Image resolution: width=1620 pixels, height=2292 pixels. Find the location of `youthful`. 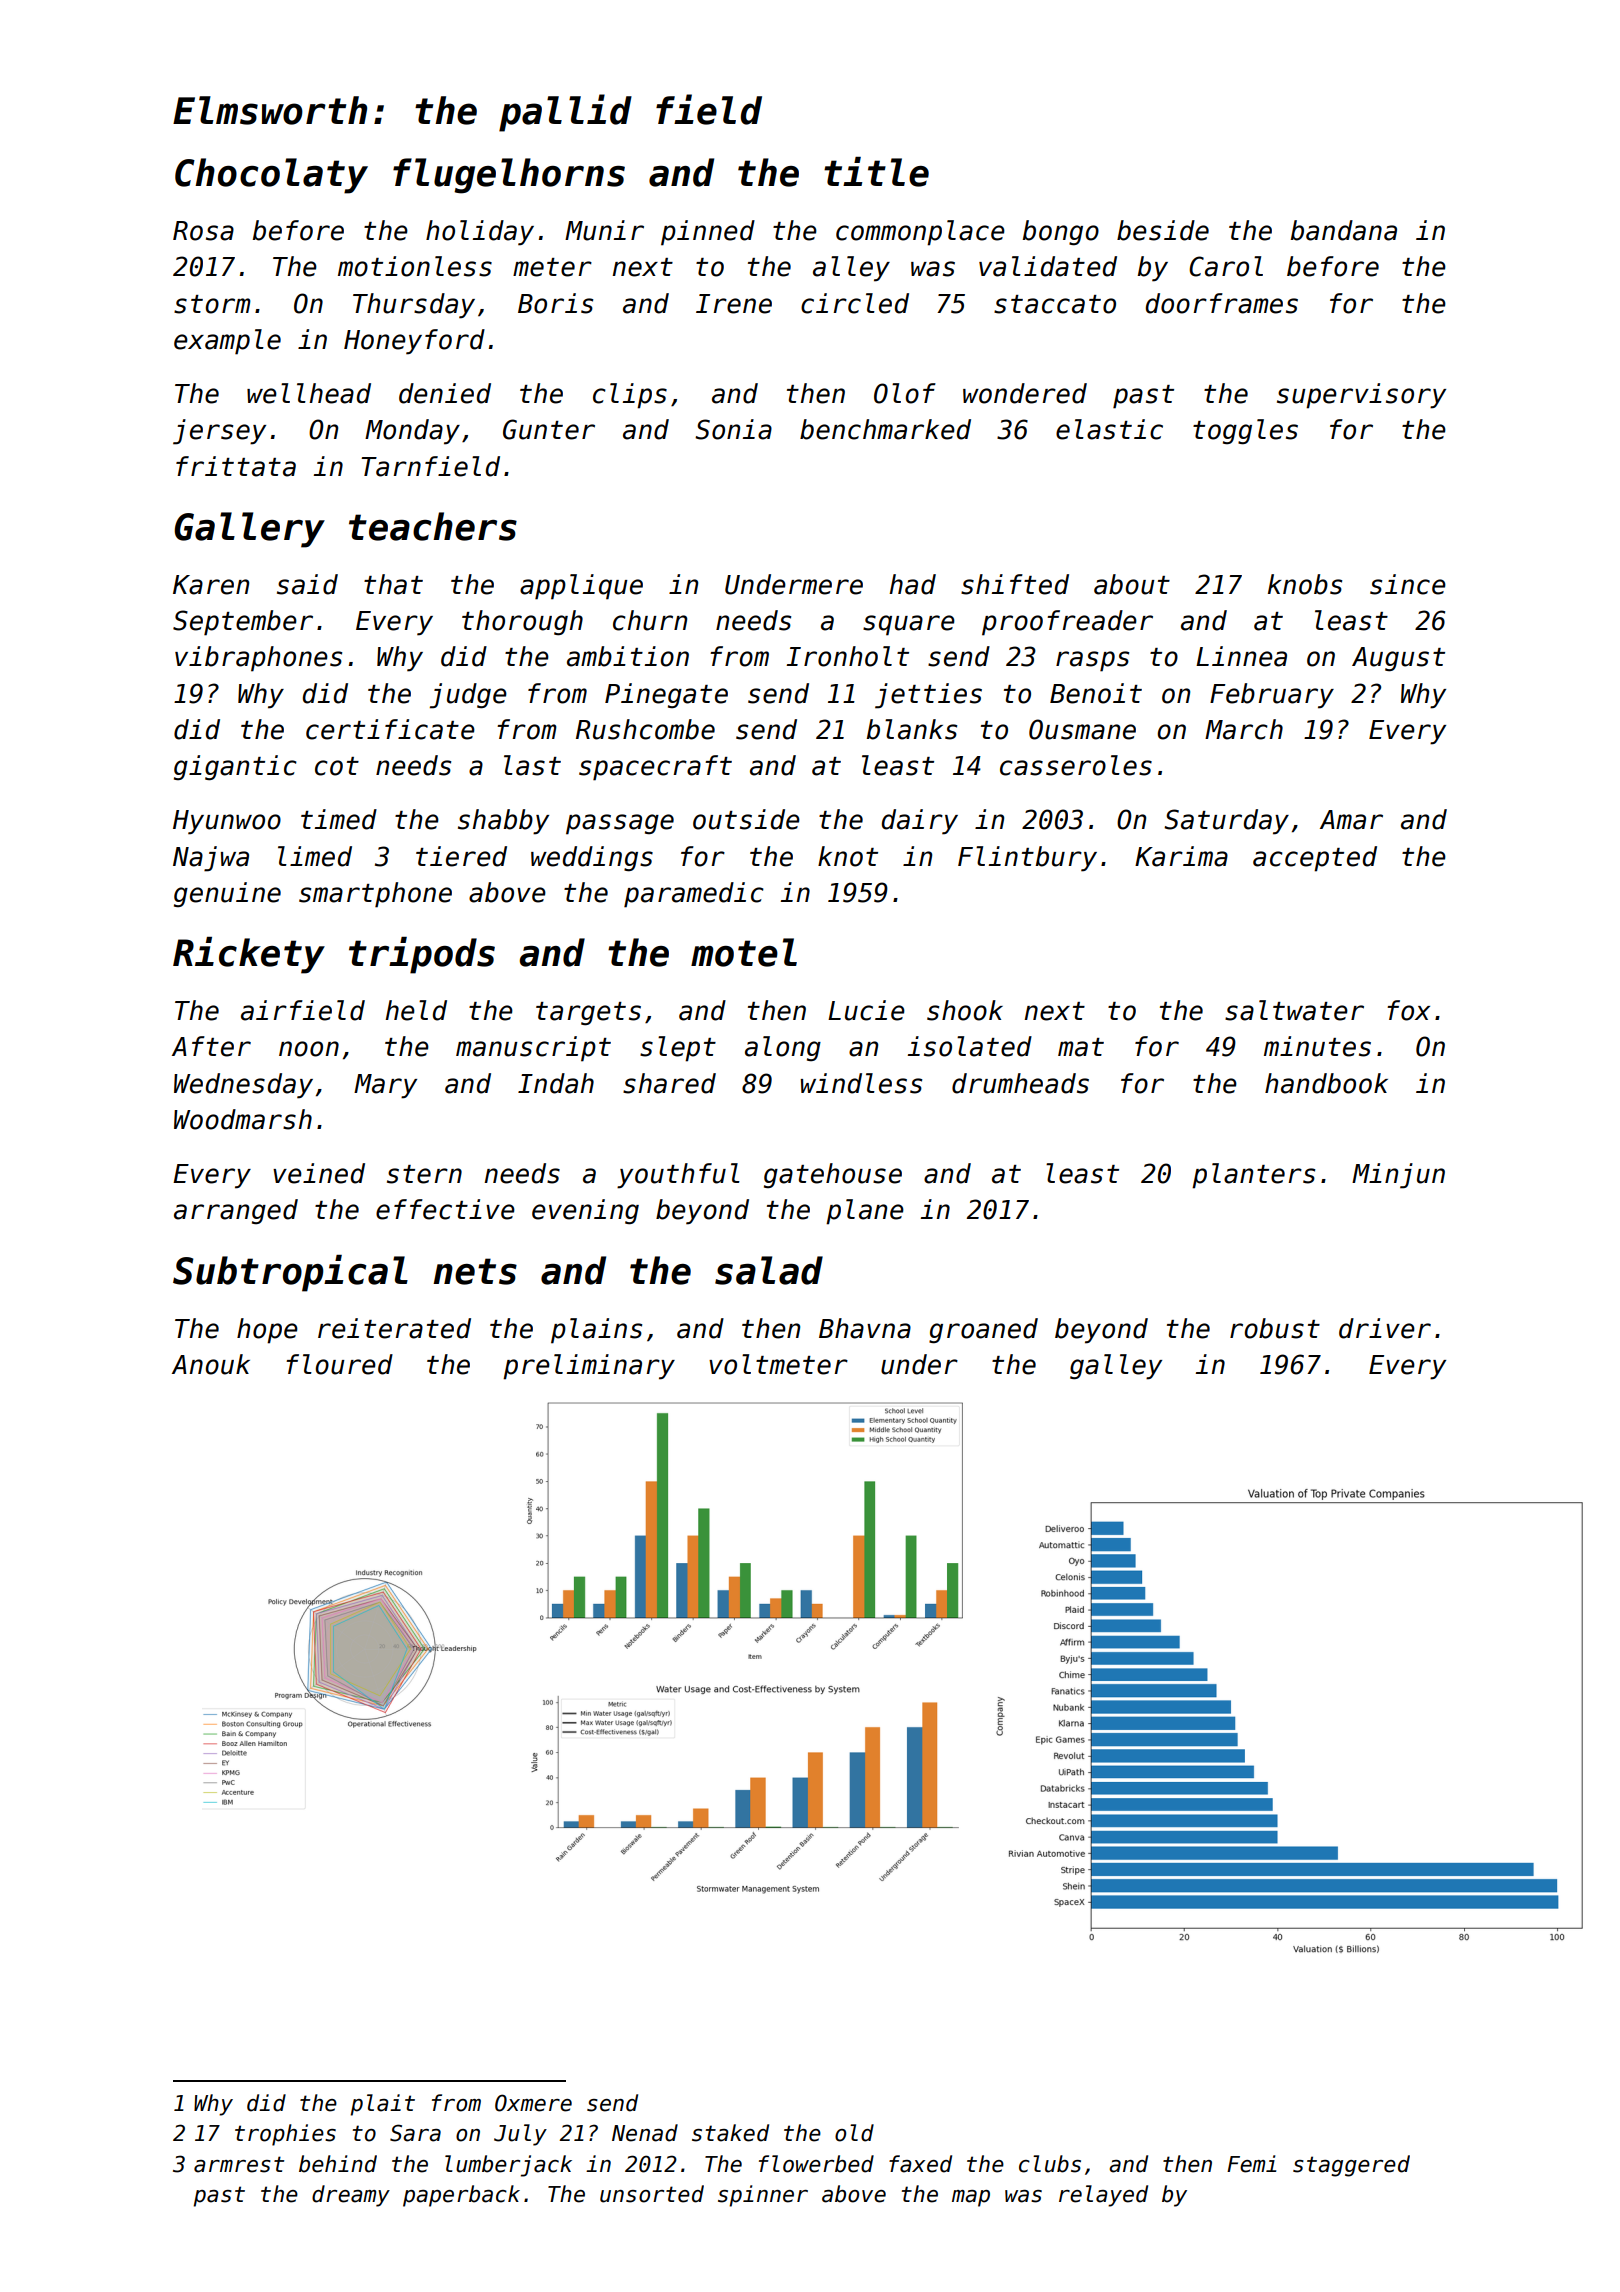

youthful is located at coordinates (678, 1176).
